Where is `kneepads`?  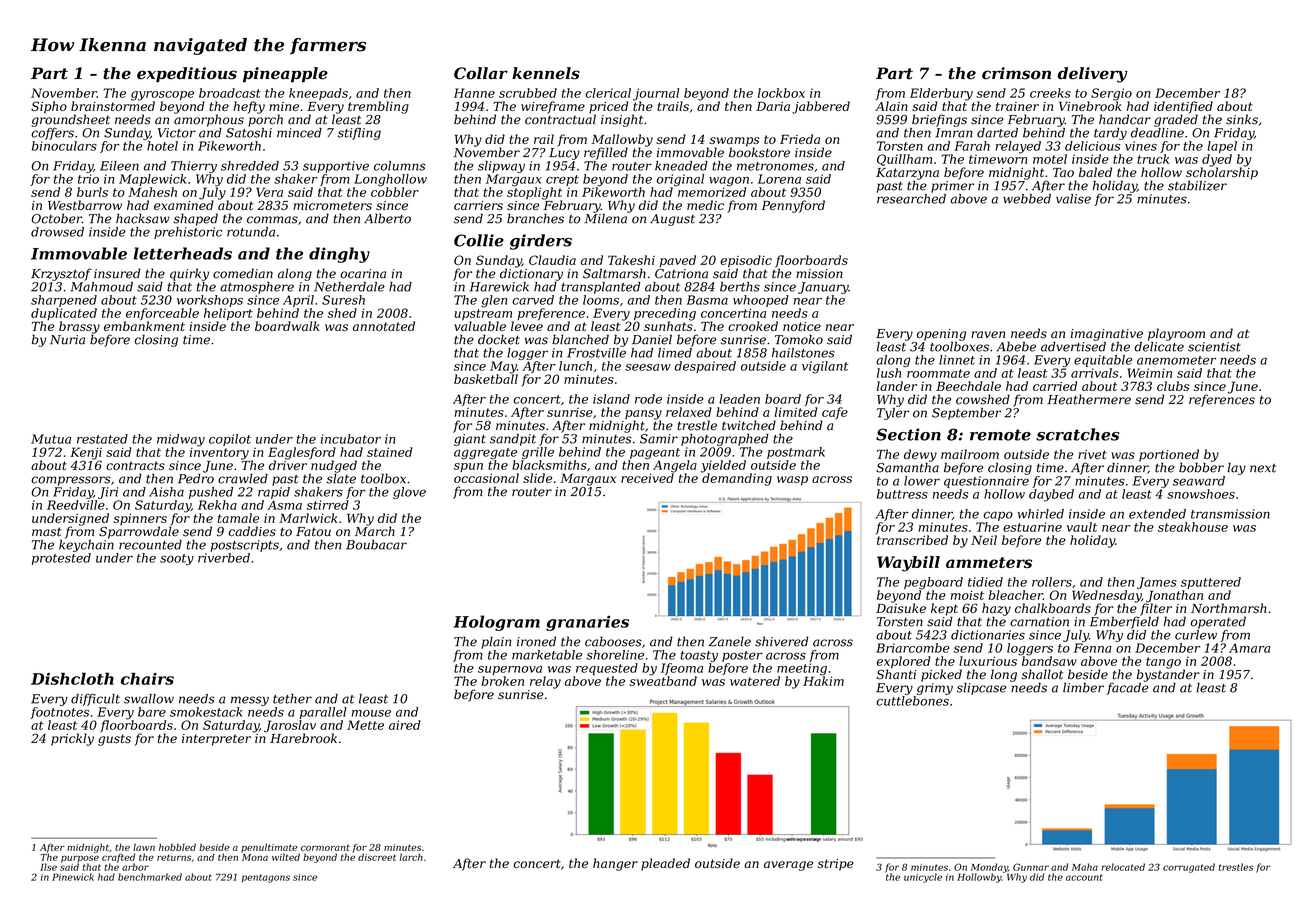 kneepads is located at coordinates (318, 94).
